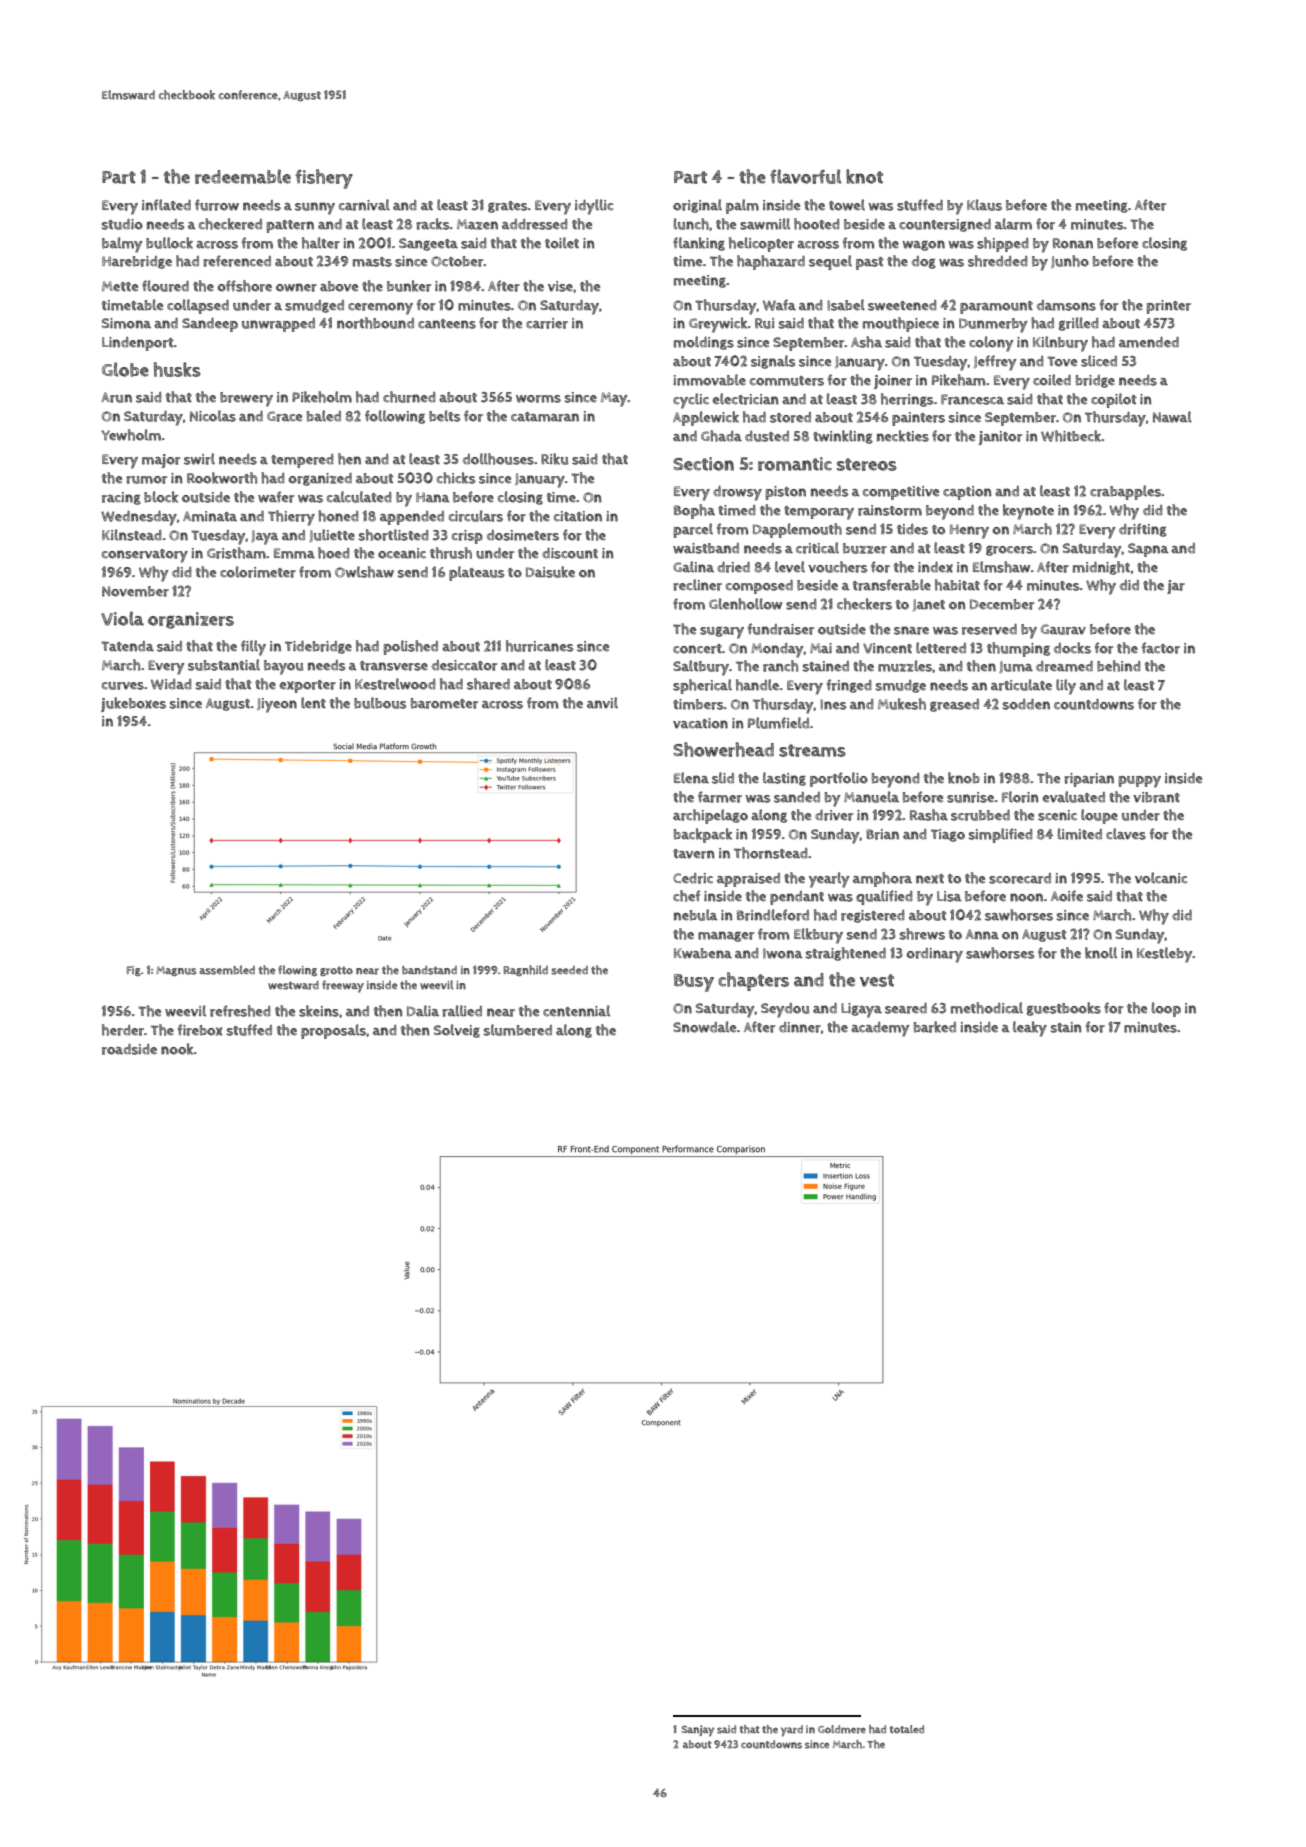 This document has height=1847, width=1306. I want to click on methodical, so click(987, 1008).
